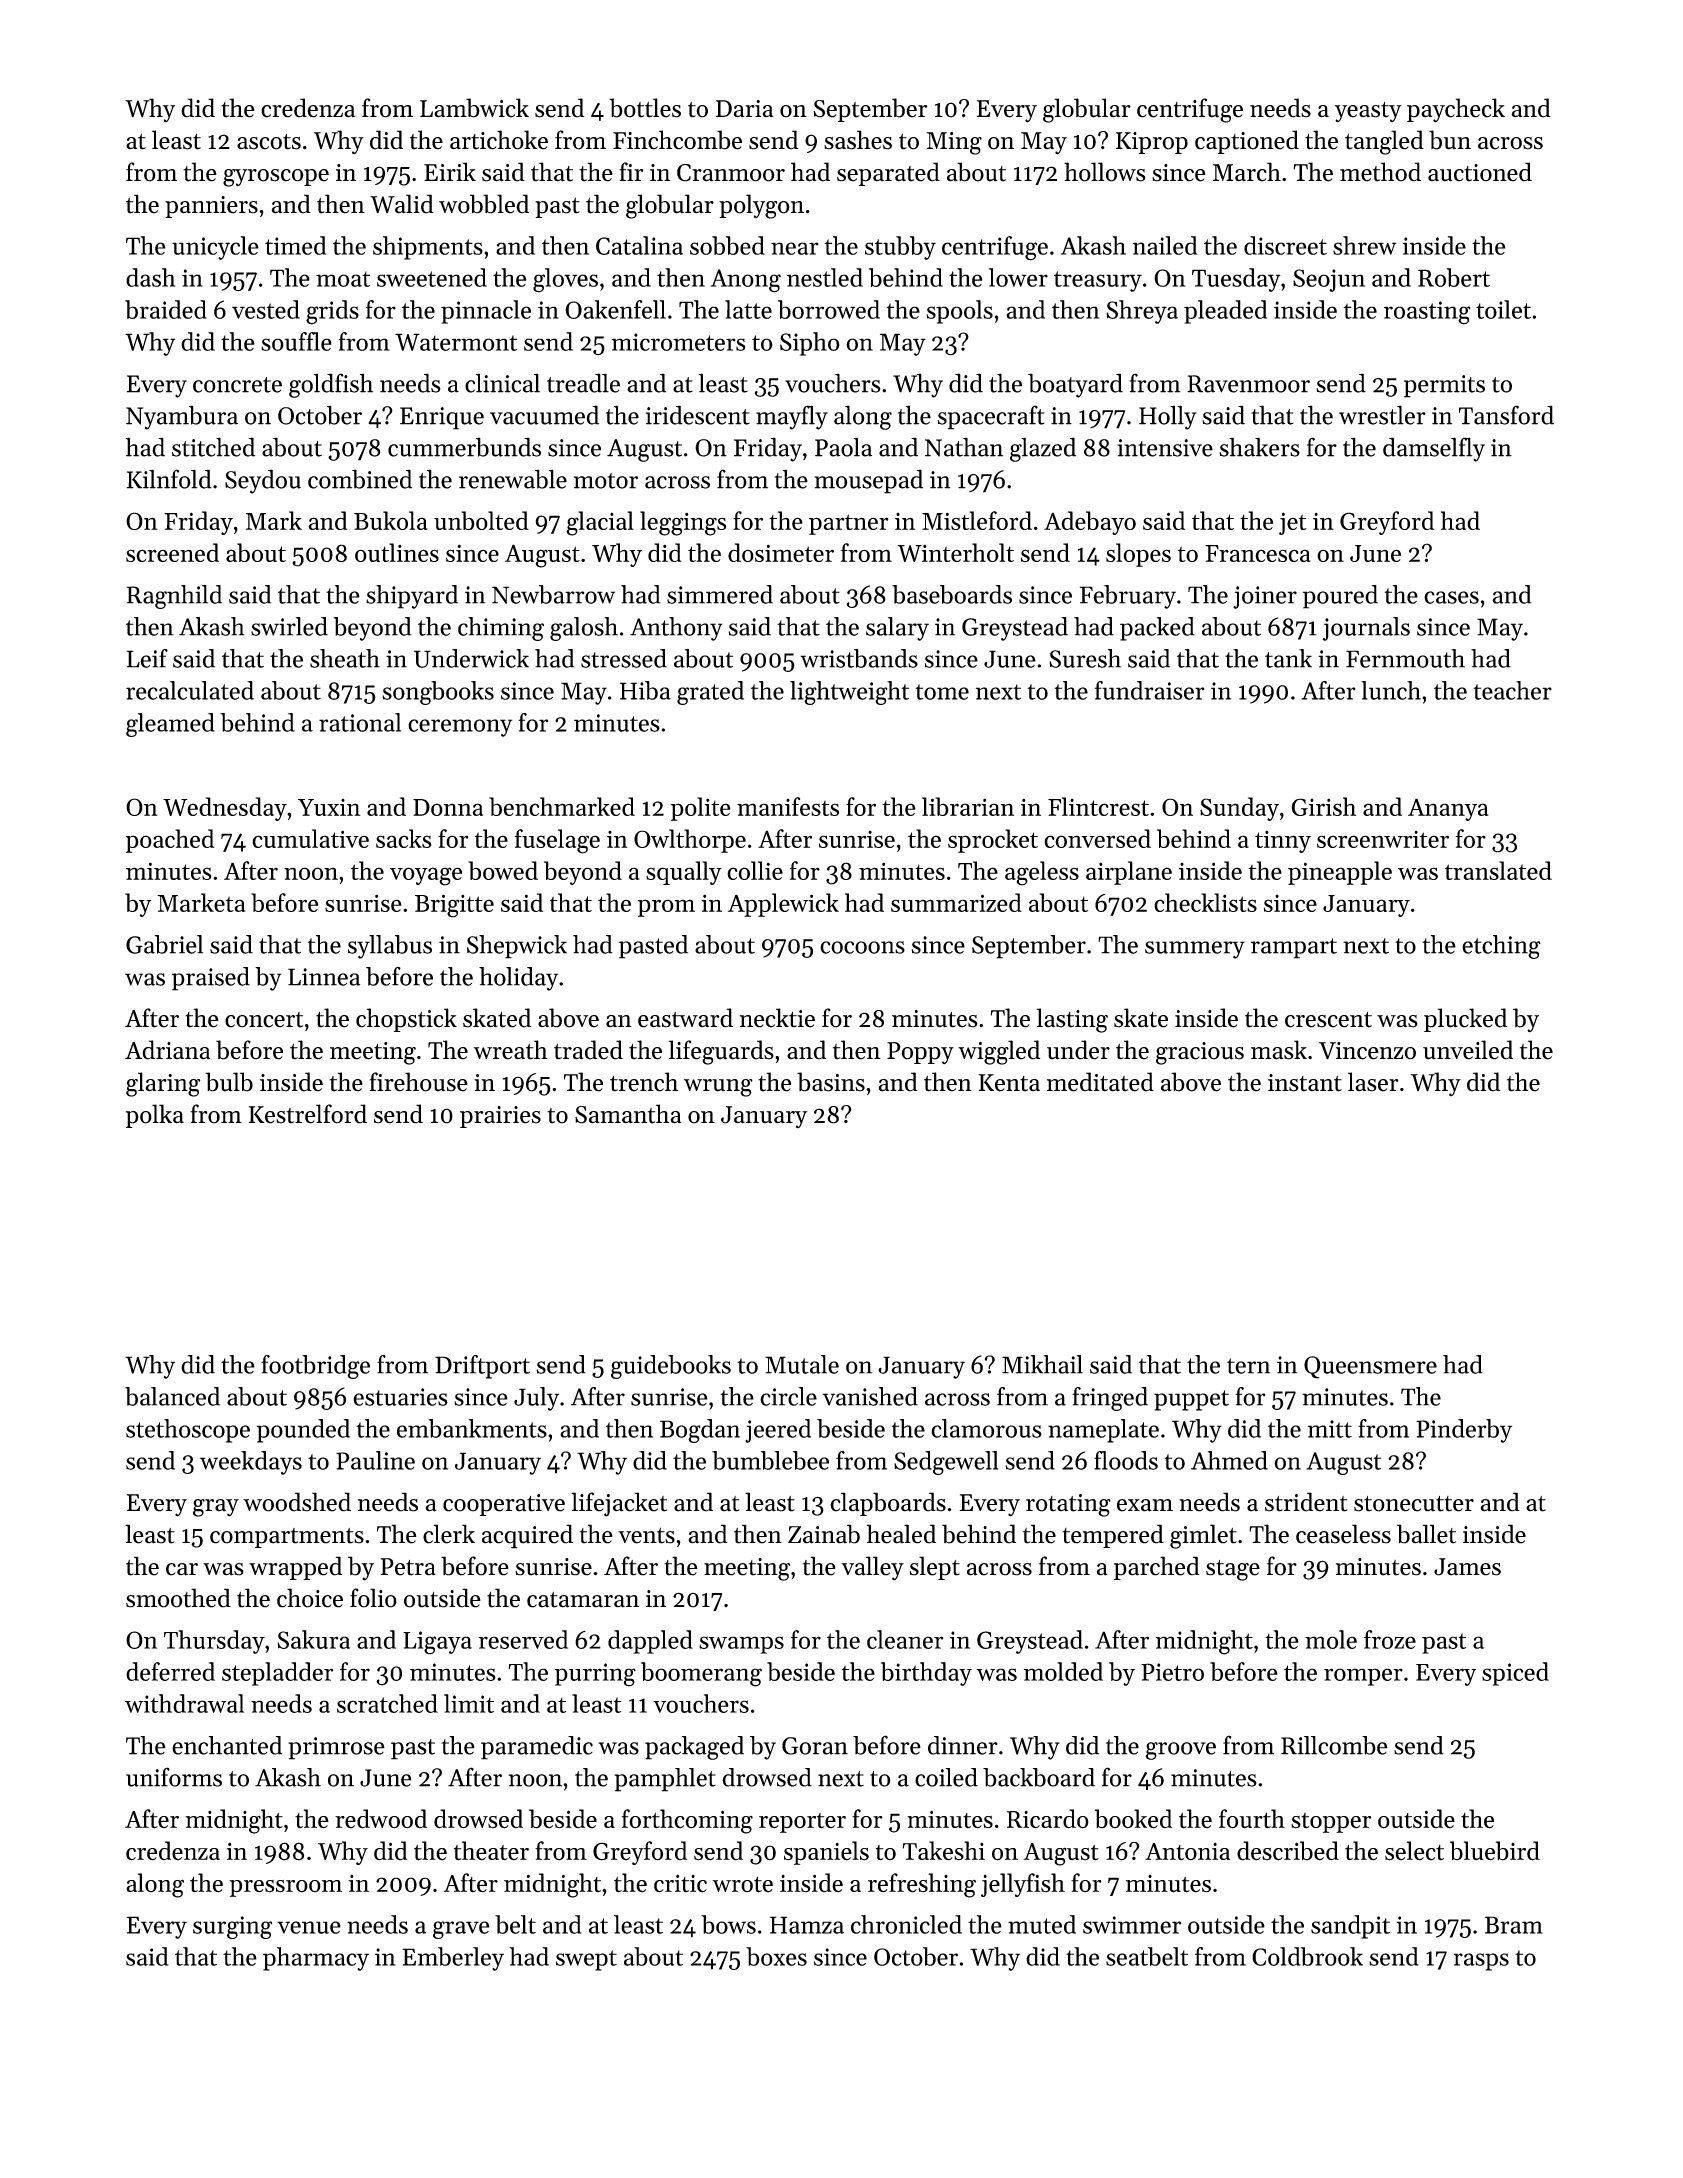 This screenshot has height=2178, width=1683. I want to click on scratched, so click(387, 1703).
